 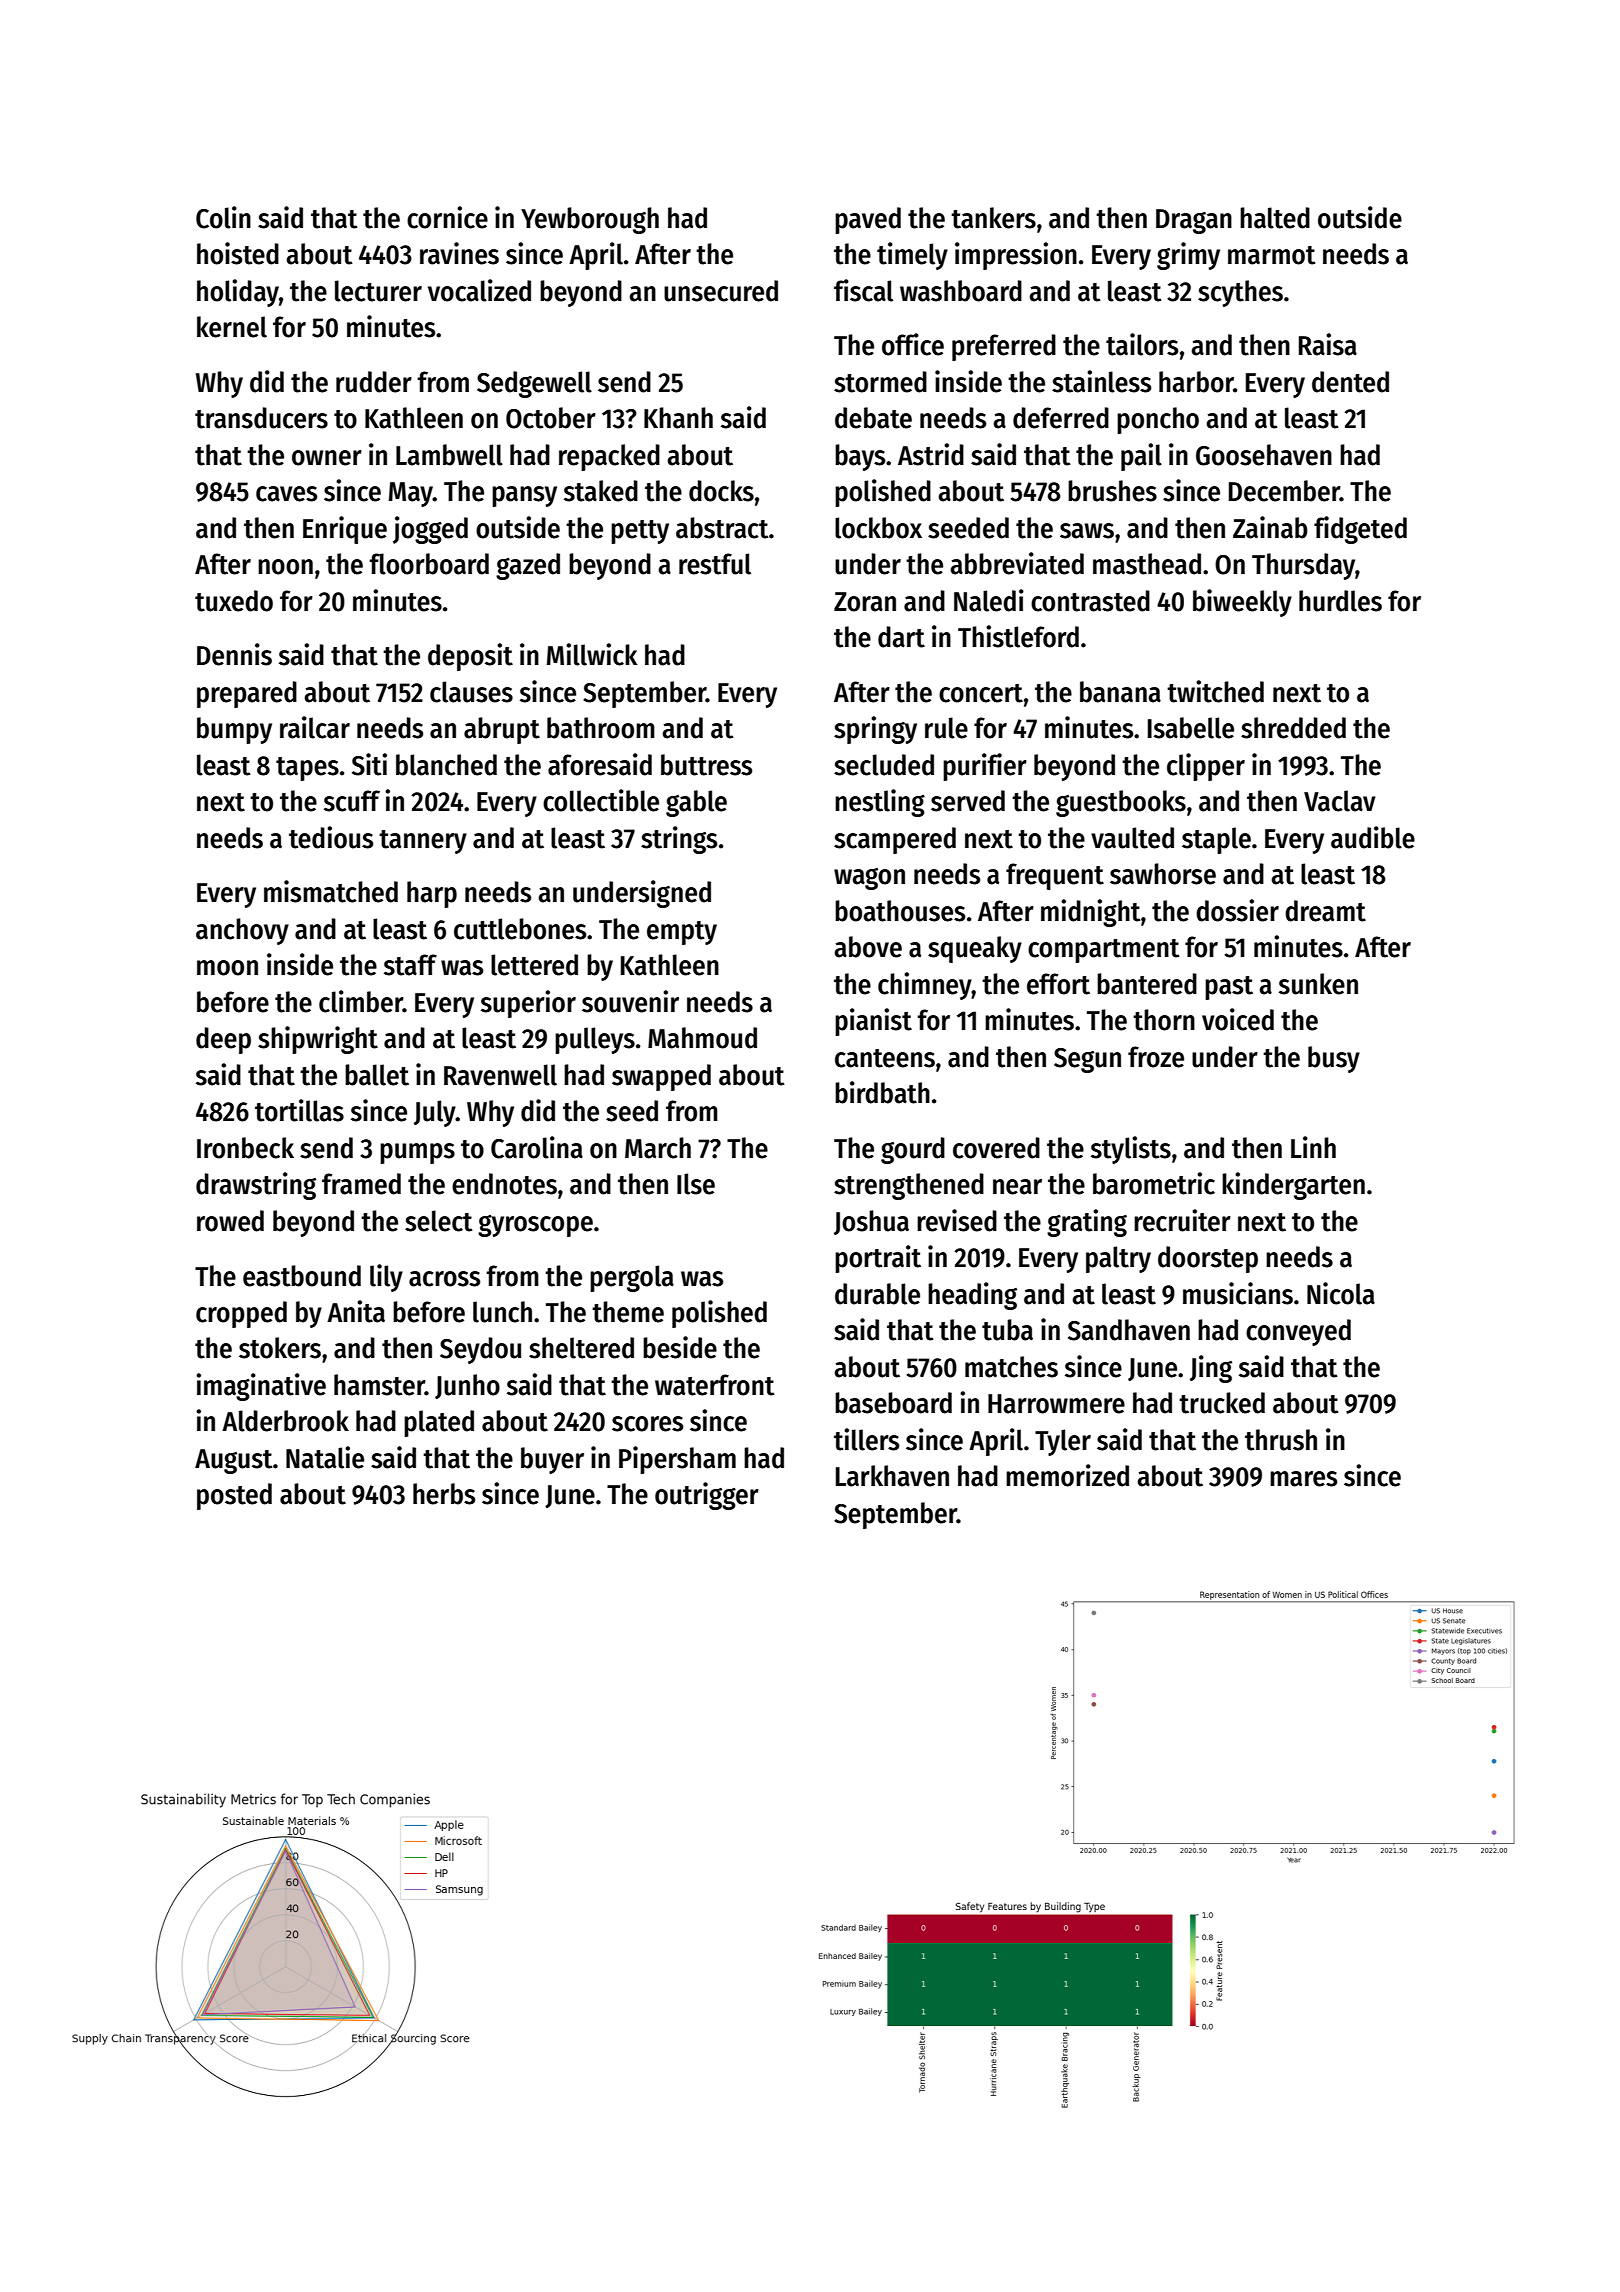 What do you see at coordinates (866, 1439) in the screenshot?
I see `tillers` at bounding box center [866, 1439].
